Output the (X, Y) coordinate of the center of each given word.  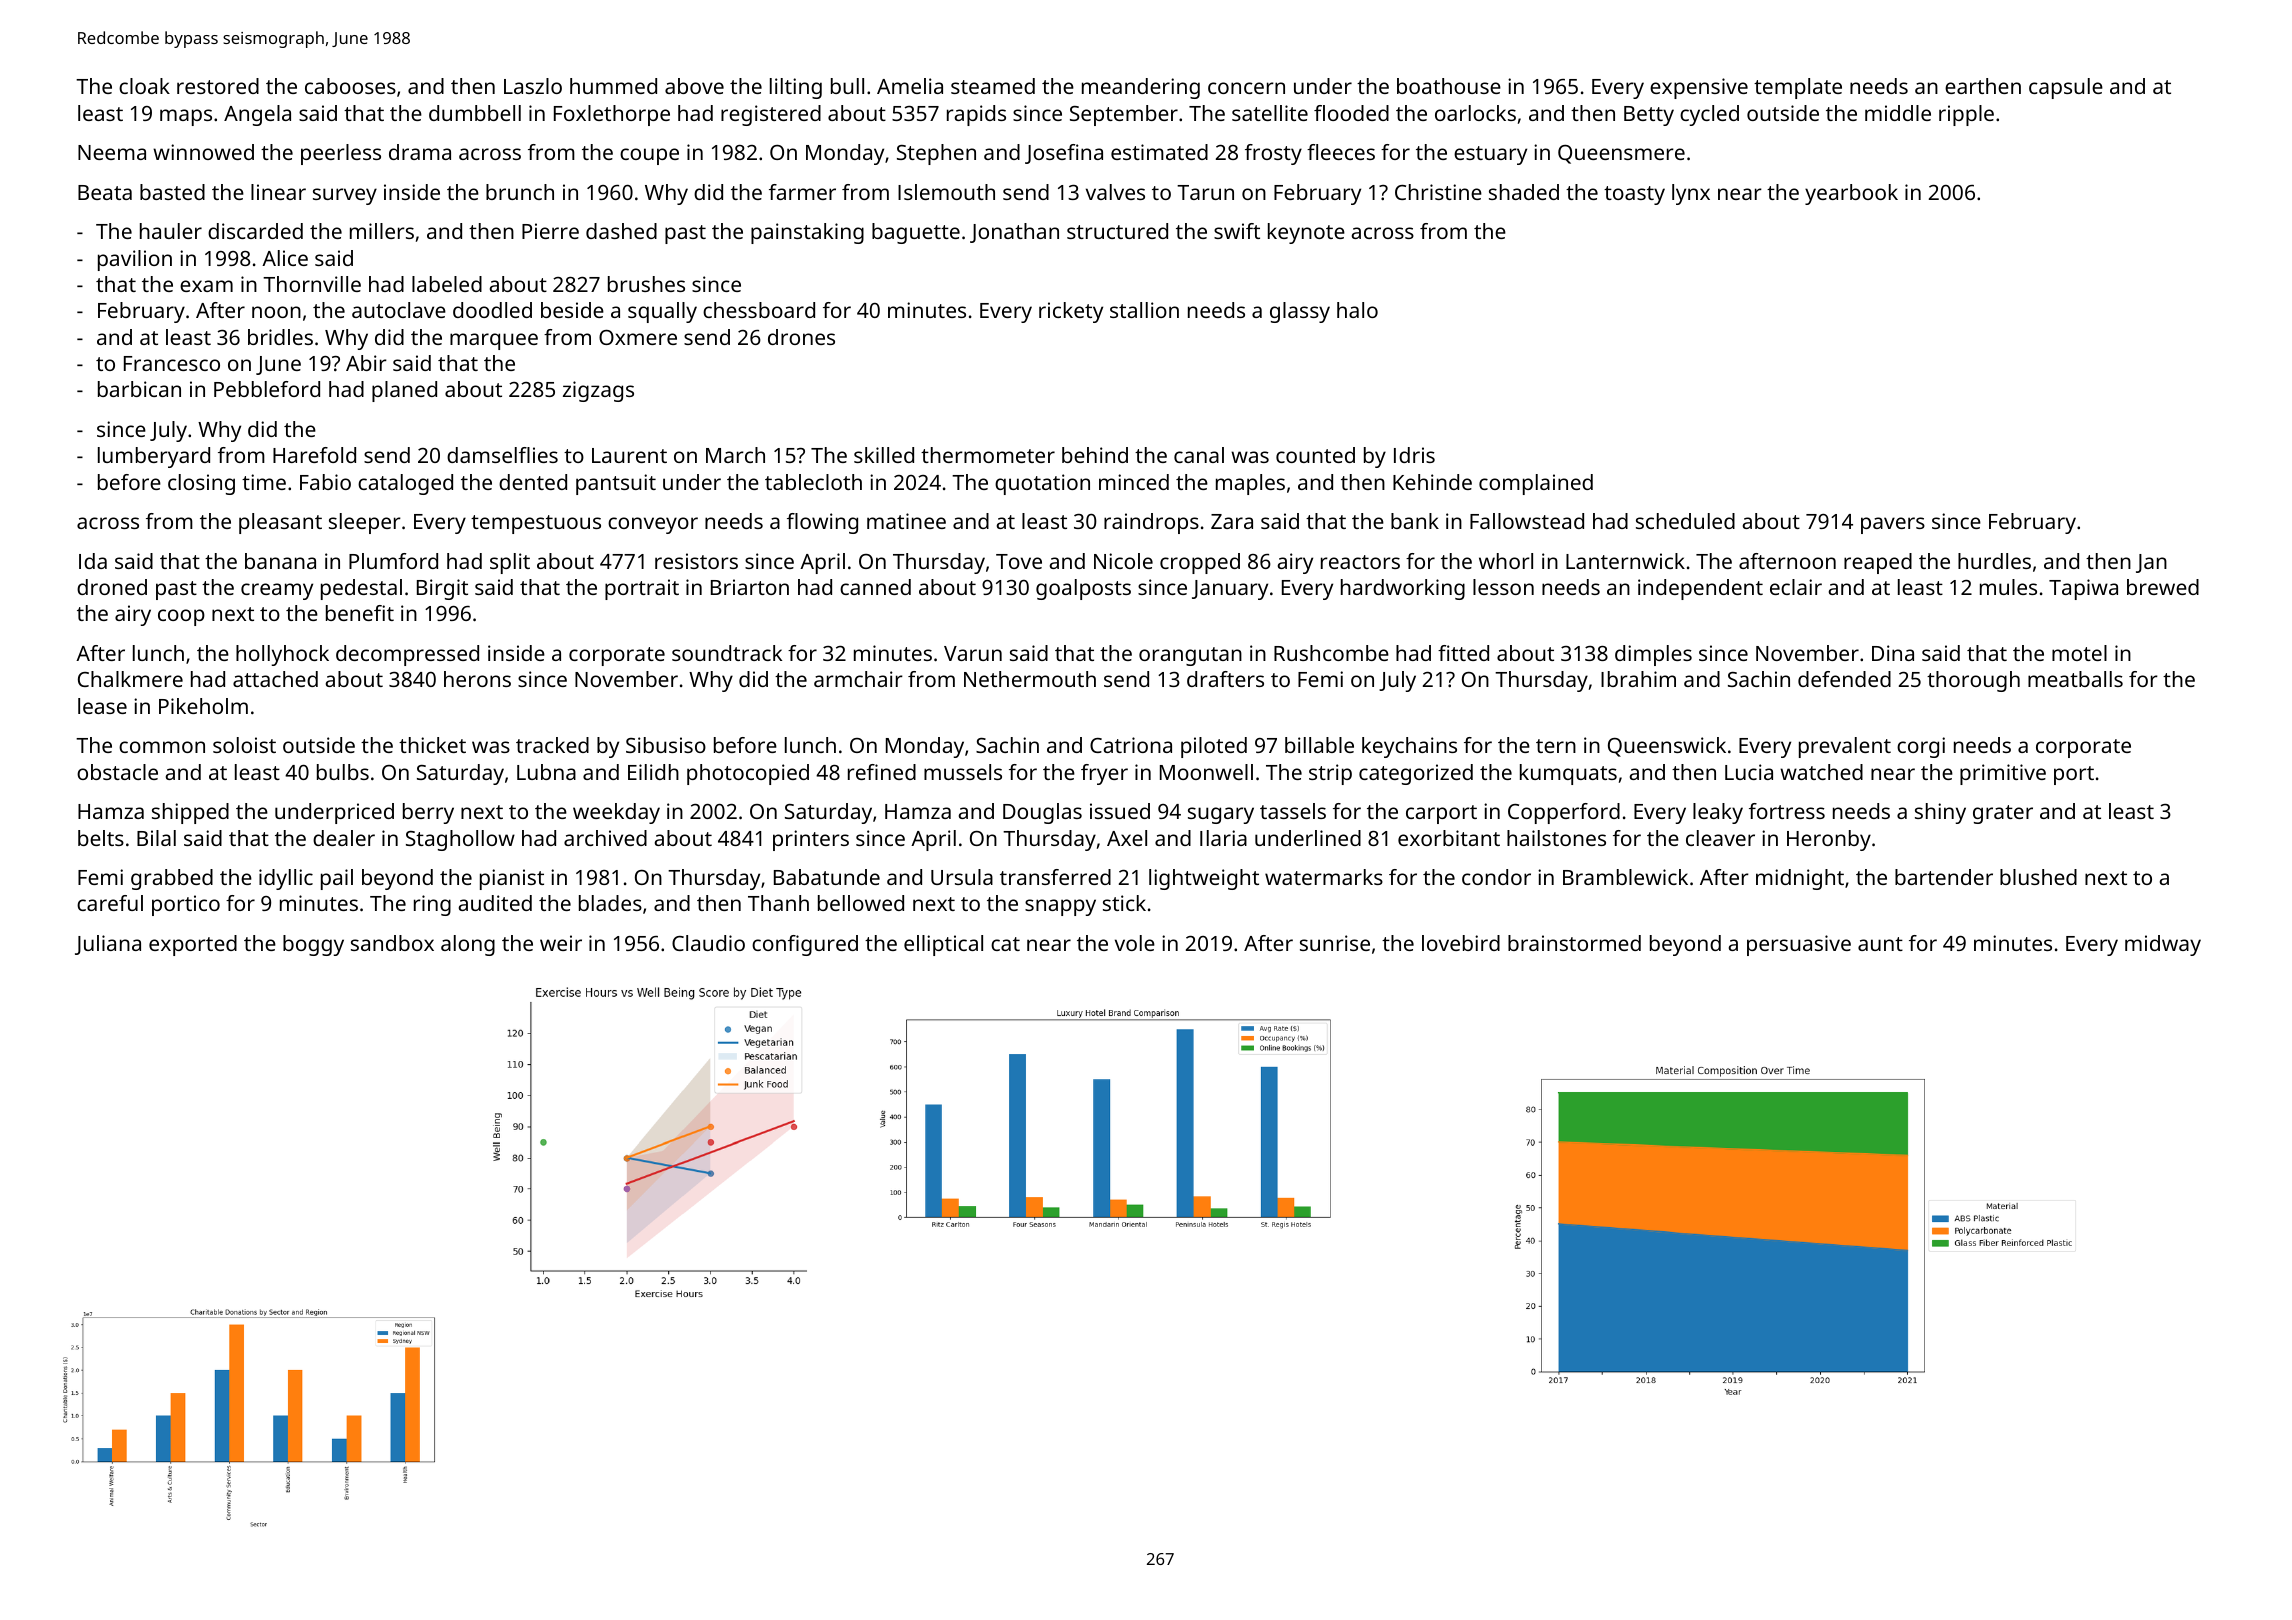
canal (1199, 455)
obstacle (117, 772)
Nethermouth (1030, 679)
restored (218, 86)
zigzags (598, 391)
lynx (1691, 194)
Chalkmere (130, 679)
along (468, 945)
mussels (963, 772)
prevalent (1845, 747)
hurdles (1994, 561)
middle (1898, 113)
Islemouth (946, 192)
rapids (976, 115)
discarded (255, 231)
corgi (1921, 747)
